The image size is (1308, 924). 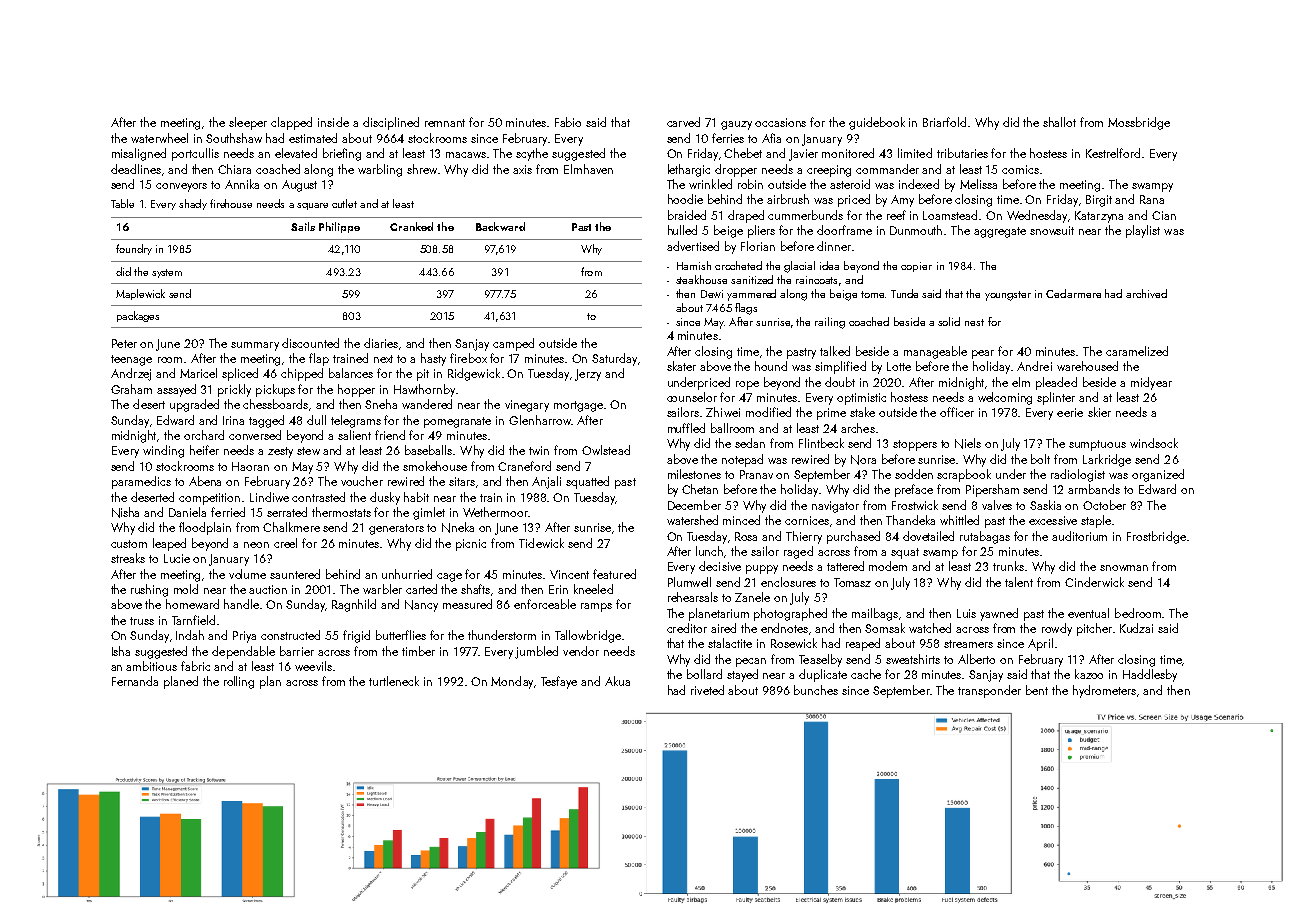 I want to click on sleeper, so click(x=248, y=123).
